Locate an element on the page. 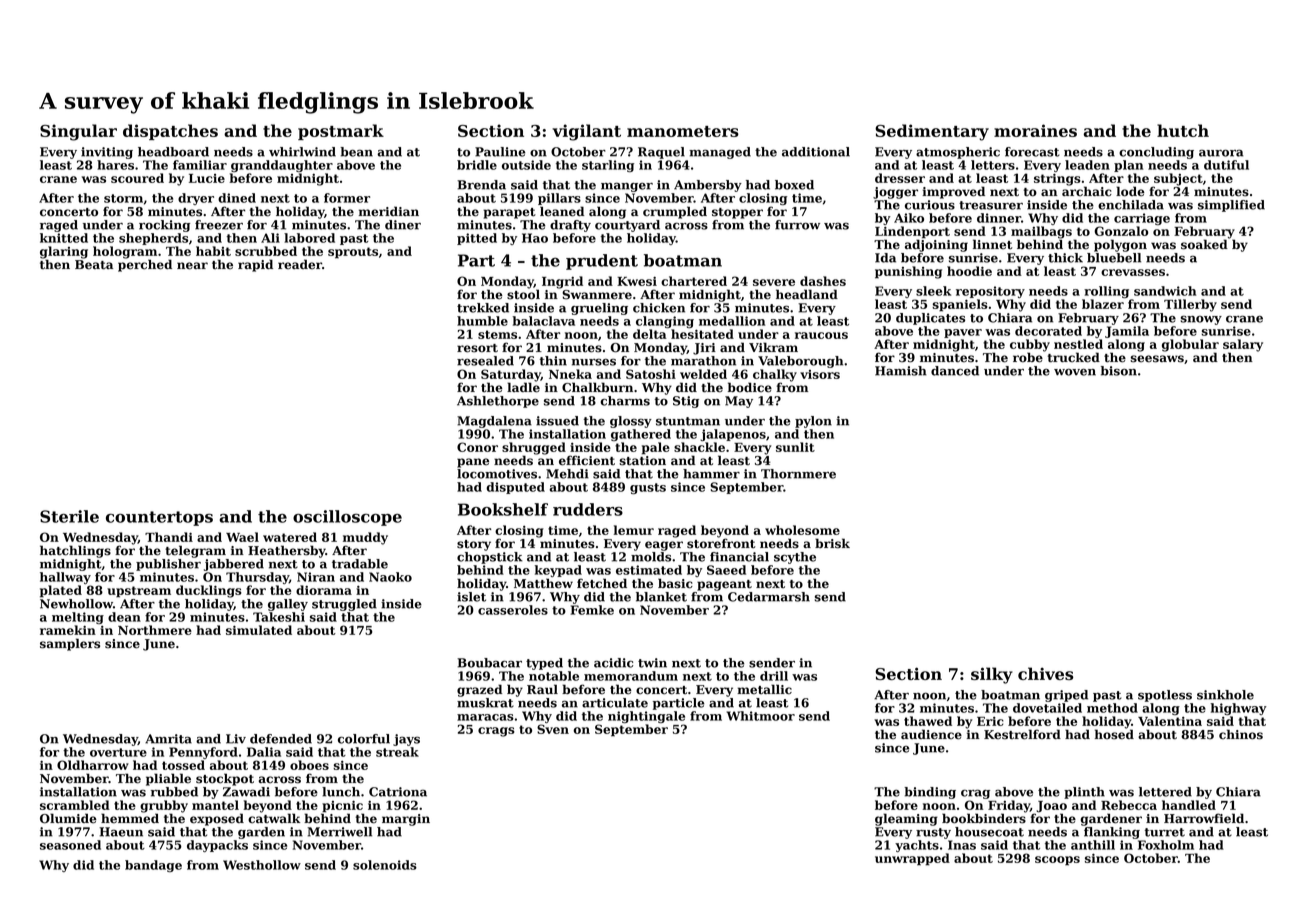 This image has height=924, width=1308. habit is located at coordinates (213, 251).
